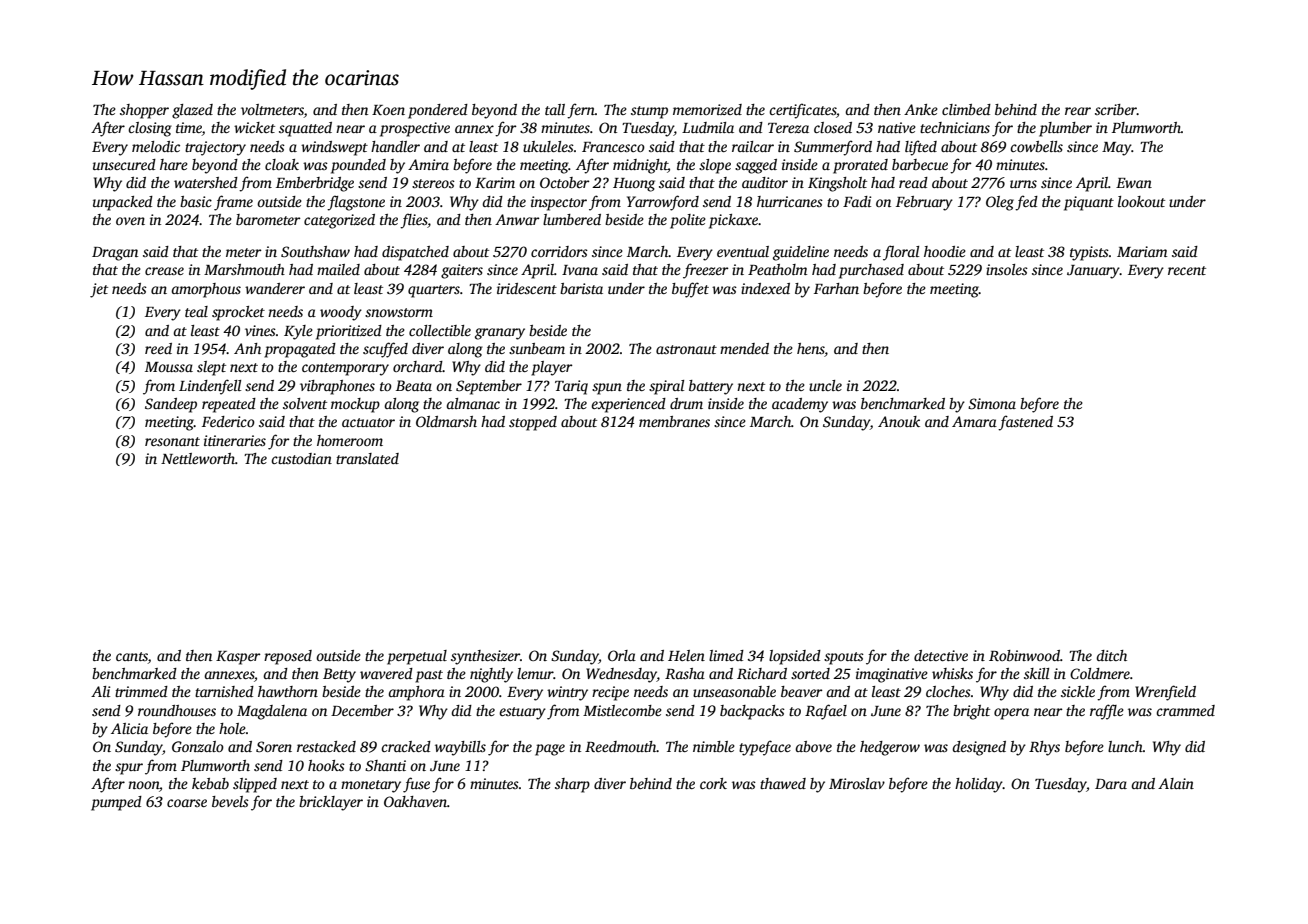 The image size is (1308, 924). What do you see at coordinates (1025, 423) in the screenshot?
I see `fastened` at bounding box center [1025, 423].
